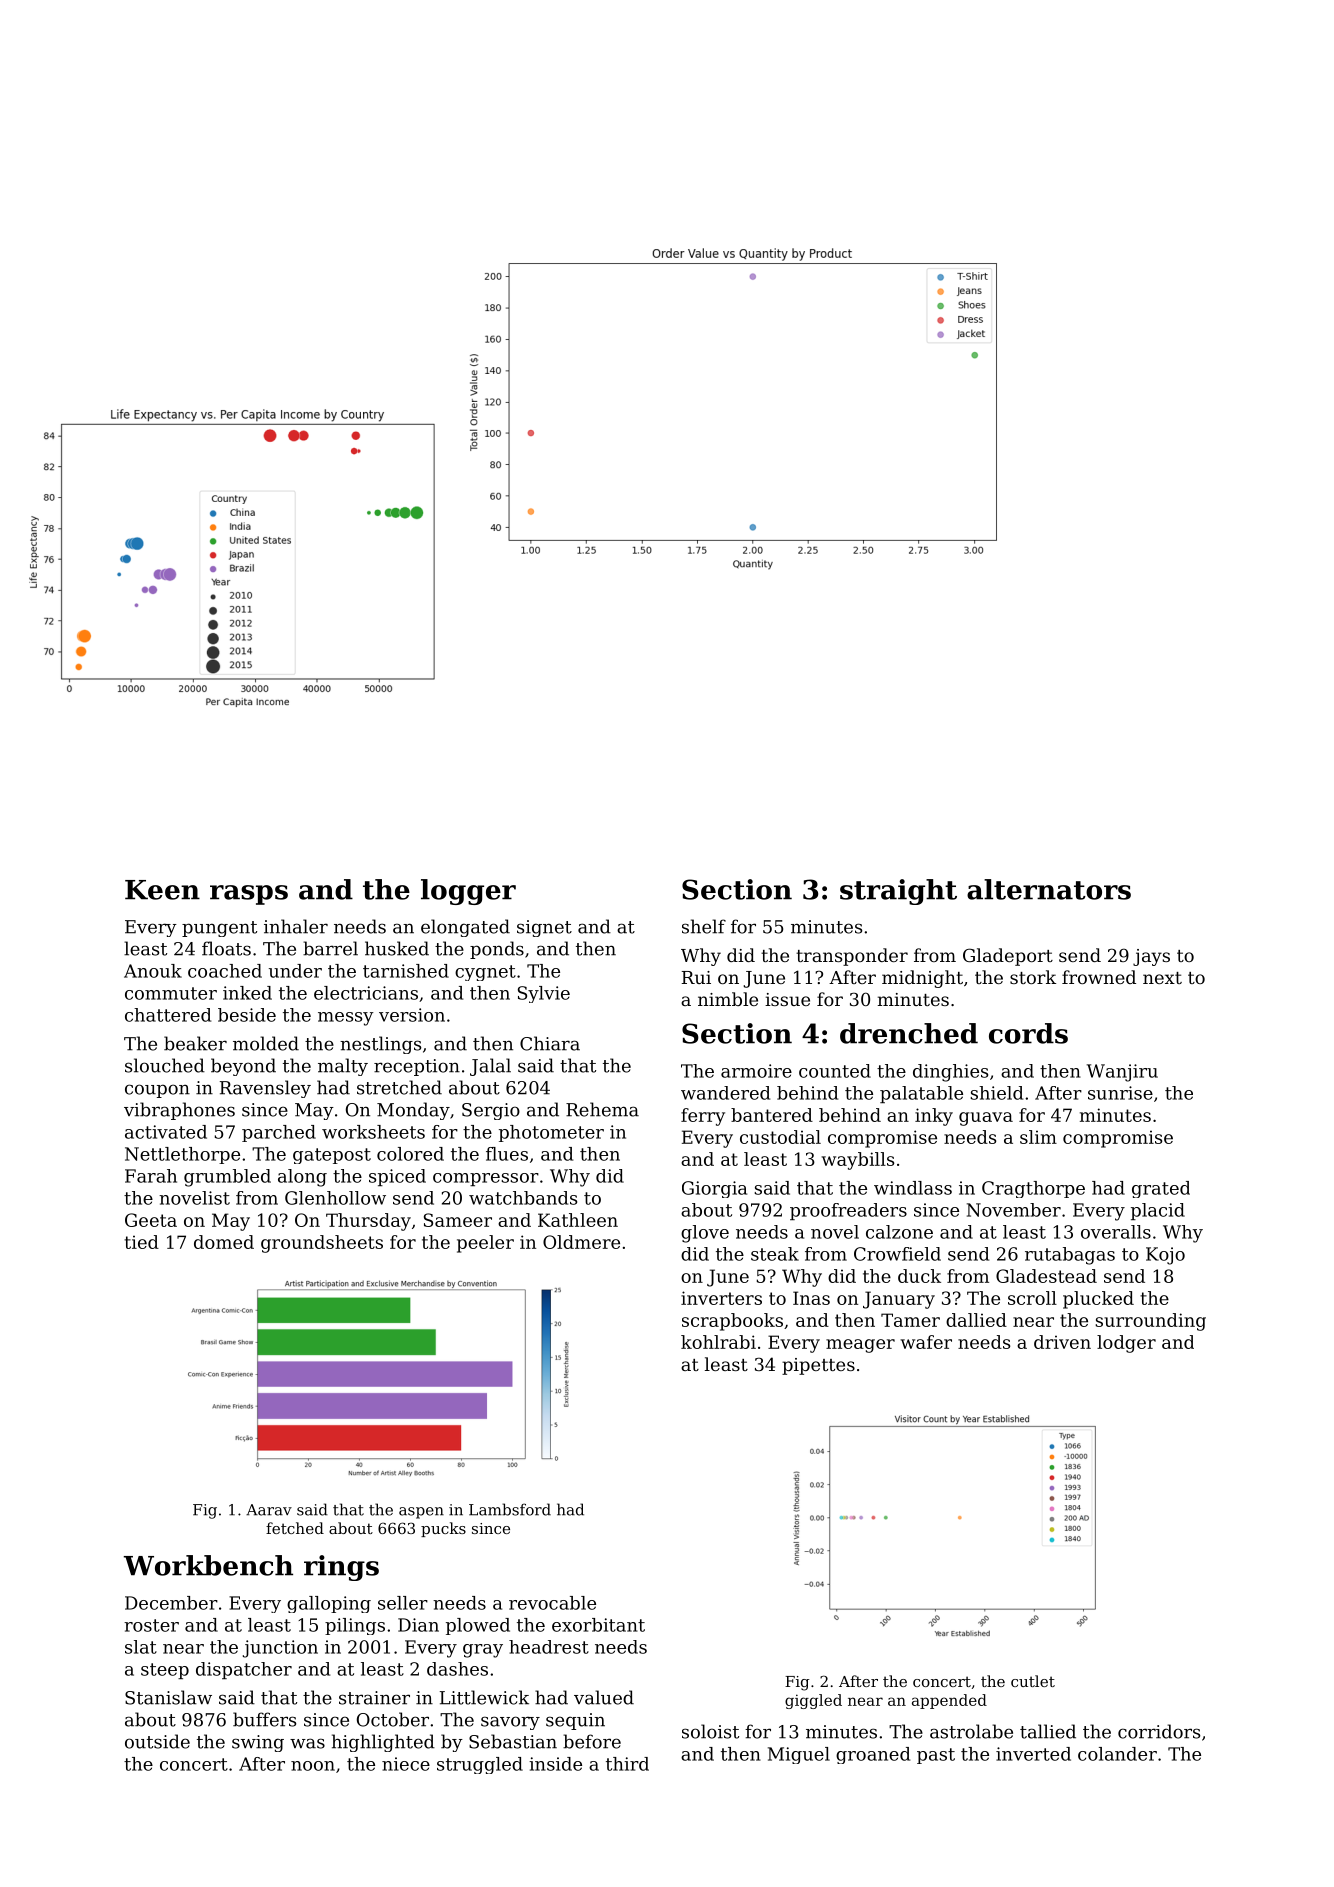 The height and width of the screenshot is (1887, 1334). I want to click on inverted, so click(1033, 1754).
